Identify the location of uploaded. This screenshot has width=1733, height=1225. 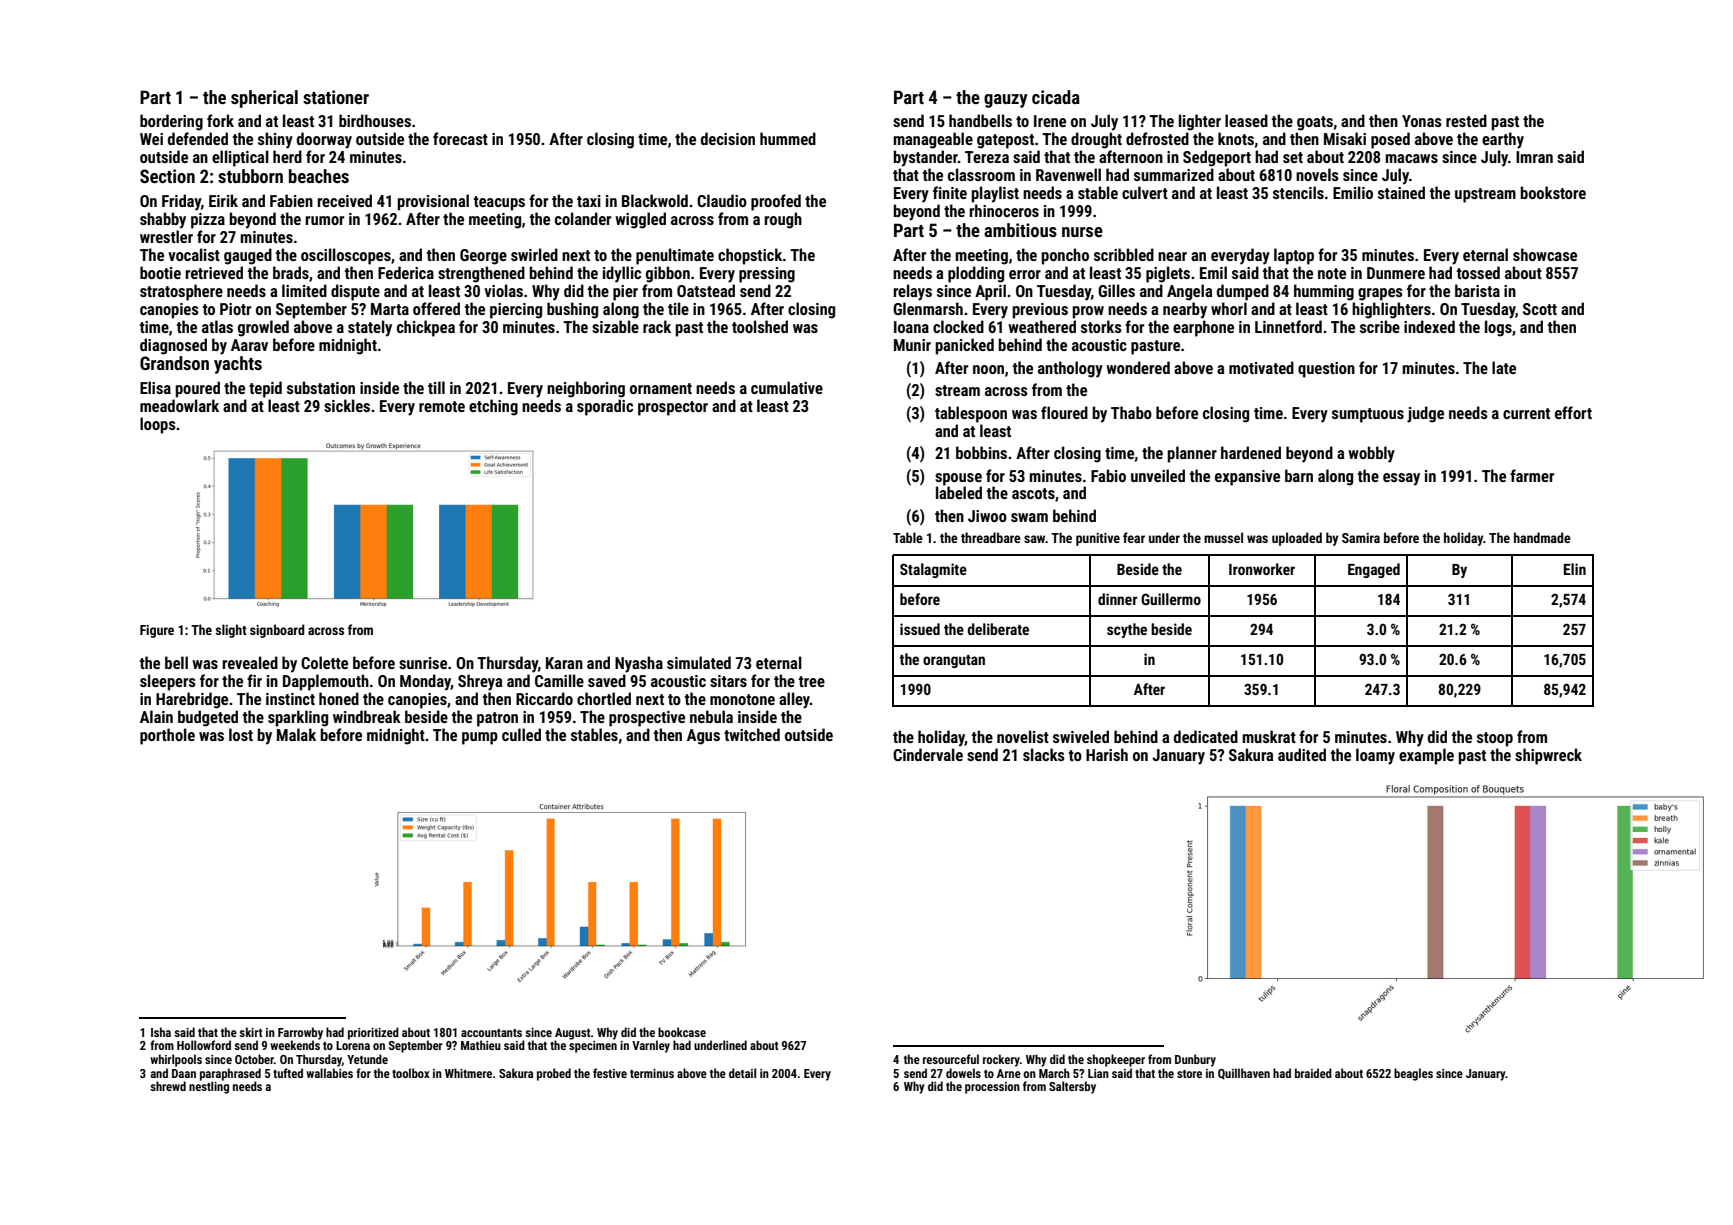
(1297, 539).
